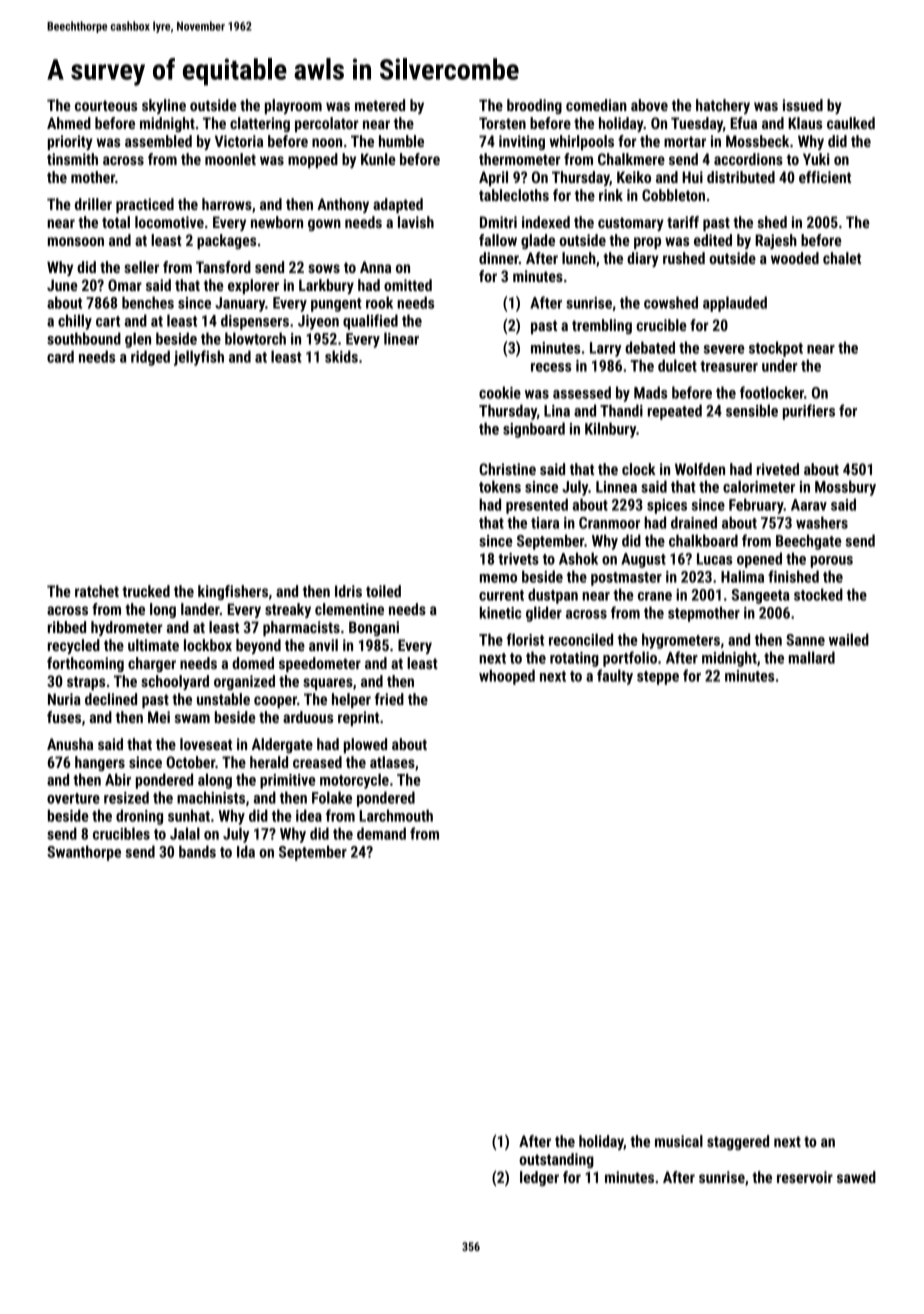 This screenshot has height=1314, width=924. Describe the element at coordinates (812, 657) in the screenshot. I see `mallard` at that location.
